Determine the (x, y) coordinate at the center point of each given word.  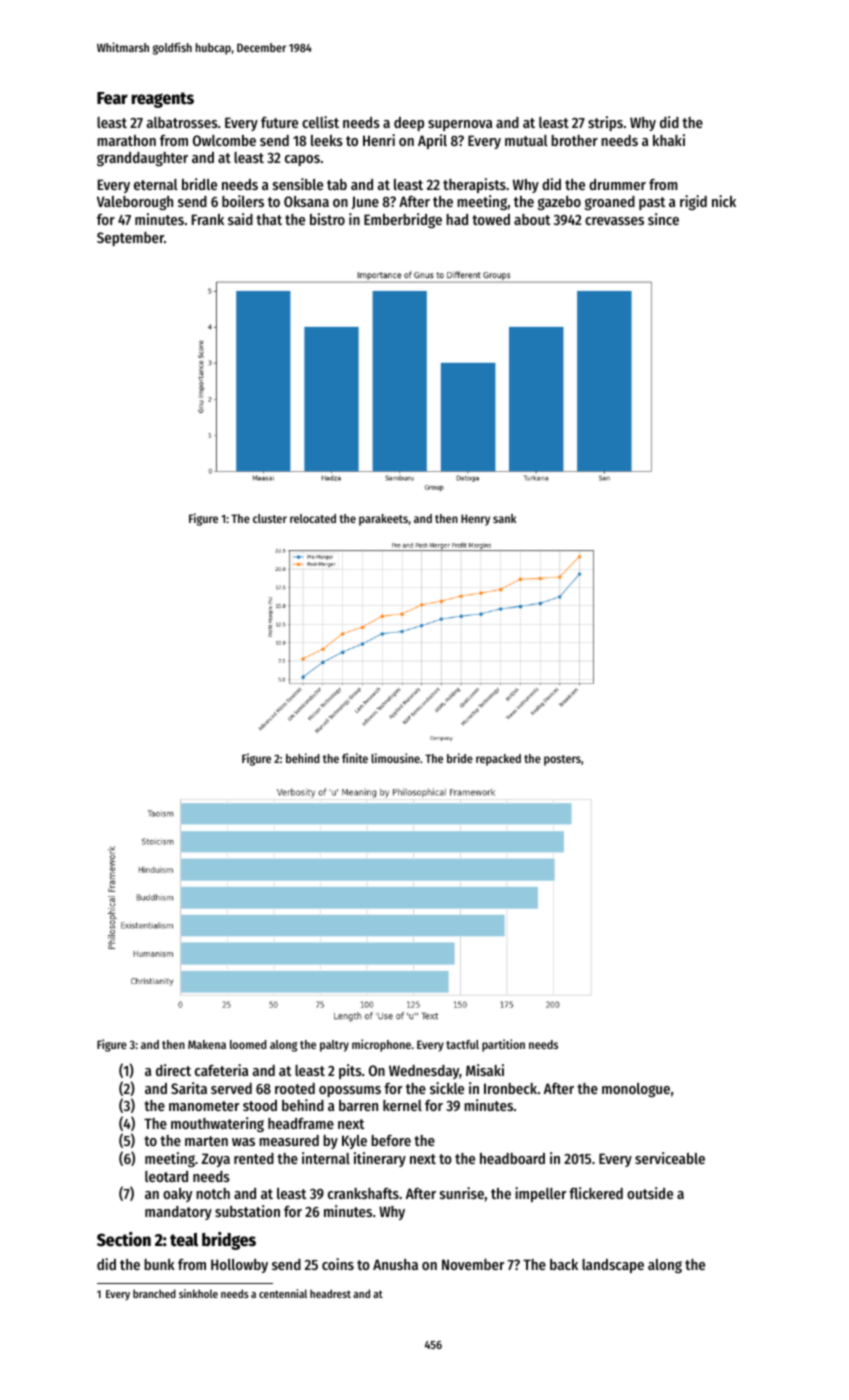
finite (355, 758)
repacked (498, 760)
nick (724, 201)
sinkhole (198, 1293)
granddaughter (142, 159)
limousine (395, 758)
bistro (327, 219)
